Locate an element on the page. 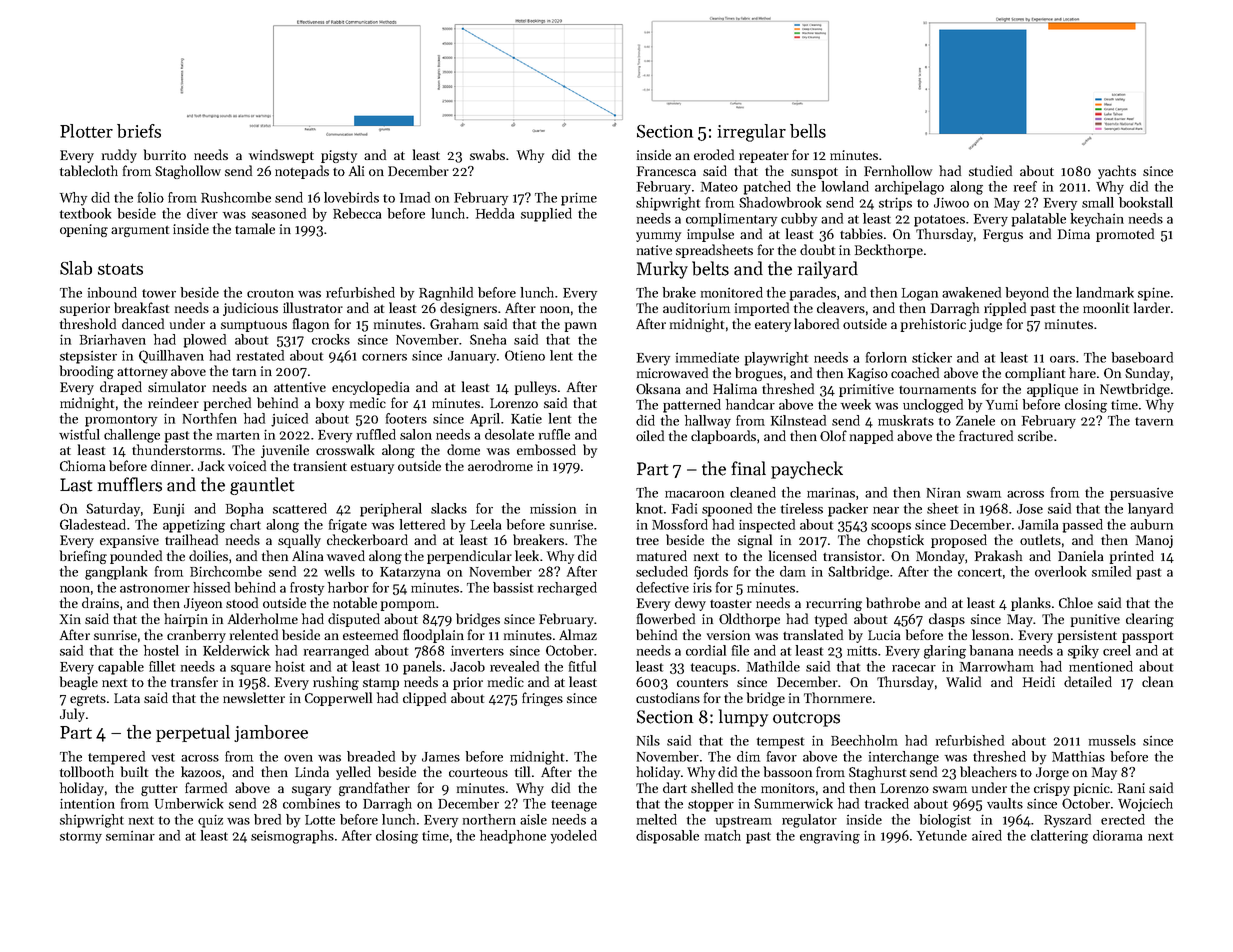 The height and width of the image is (952, 1233). clearing is located at coordinates (1150, 620).
